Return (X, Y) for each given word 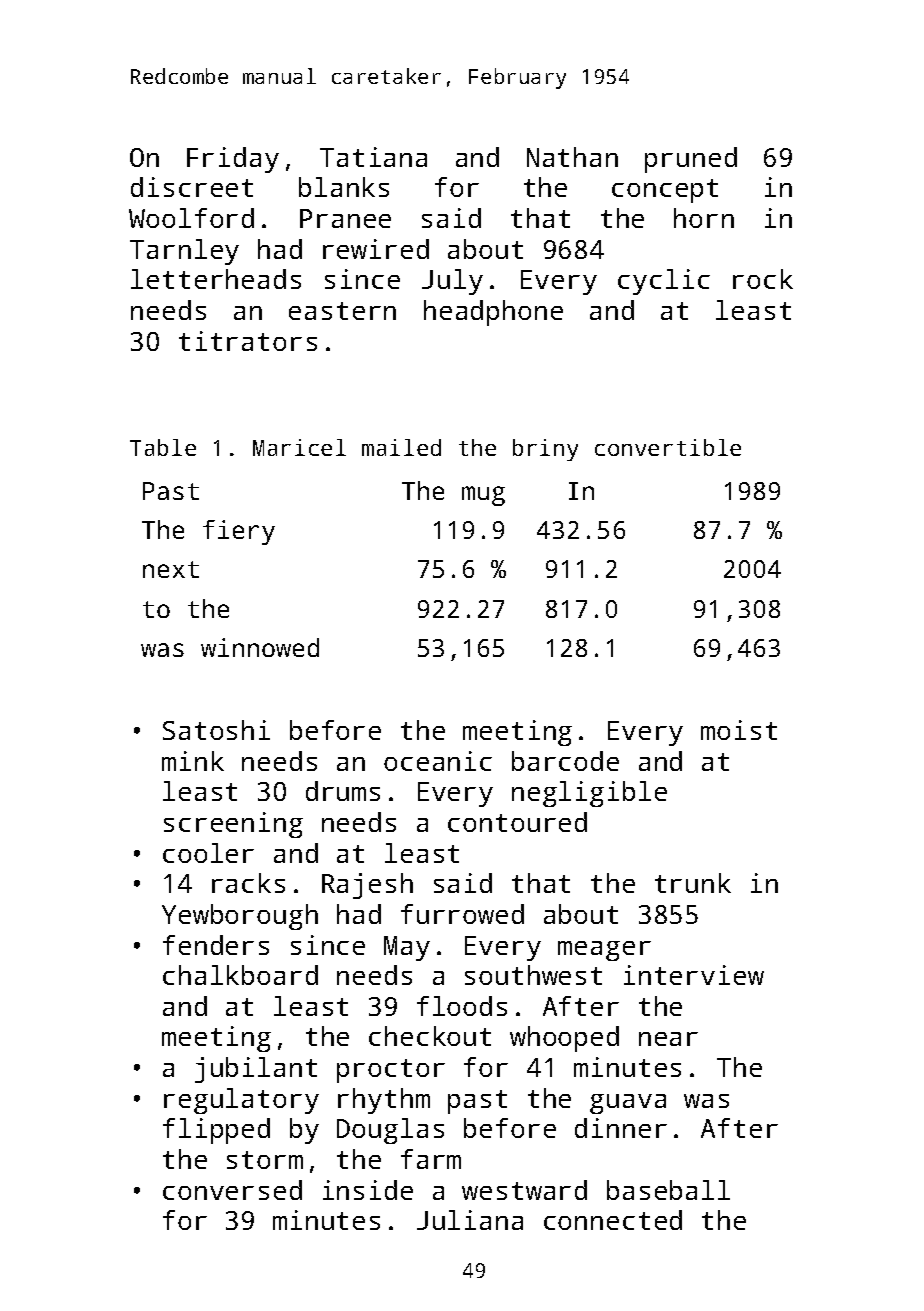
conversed (232, 1190)
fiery (239, 532)
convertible (668, 447)
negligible (589, 794)
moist (739, 730)
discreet (192, 187)
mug (483, 496)
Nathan (572, 157)
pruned (691, 160)
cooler (208, 853)
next (171, 569)
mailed (401, 447)
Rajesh (367, 886)
